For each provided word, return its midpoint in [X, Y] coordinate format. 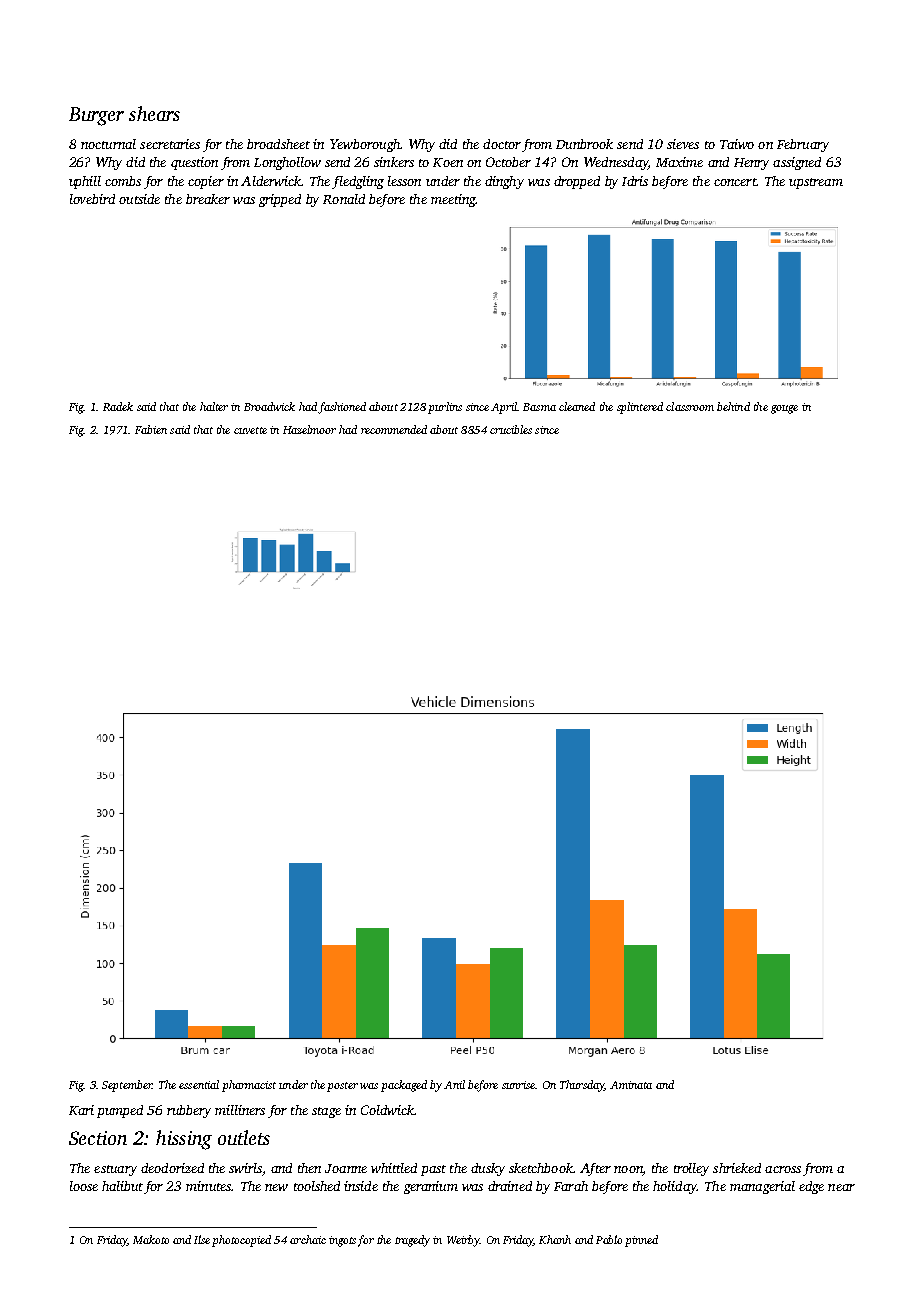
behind [733, 406]
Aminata [631, 1085]
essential [199, 1084]
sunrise [518, 1085]
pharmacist [249, 1086]
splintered [640, 408]
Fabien [151, 429]
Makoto [151, 1239]
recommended [394, 429]
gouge [784, 409]
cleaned [577, 406]
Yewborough [365, 145]
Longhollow [287, 163]
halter [214, 406]
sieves [683, 144]
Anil [454, 1084]
